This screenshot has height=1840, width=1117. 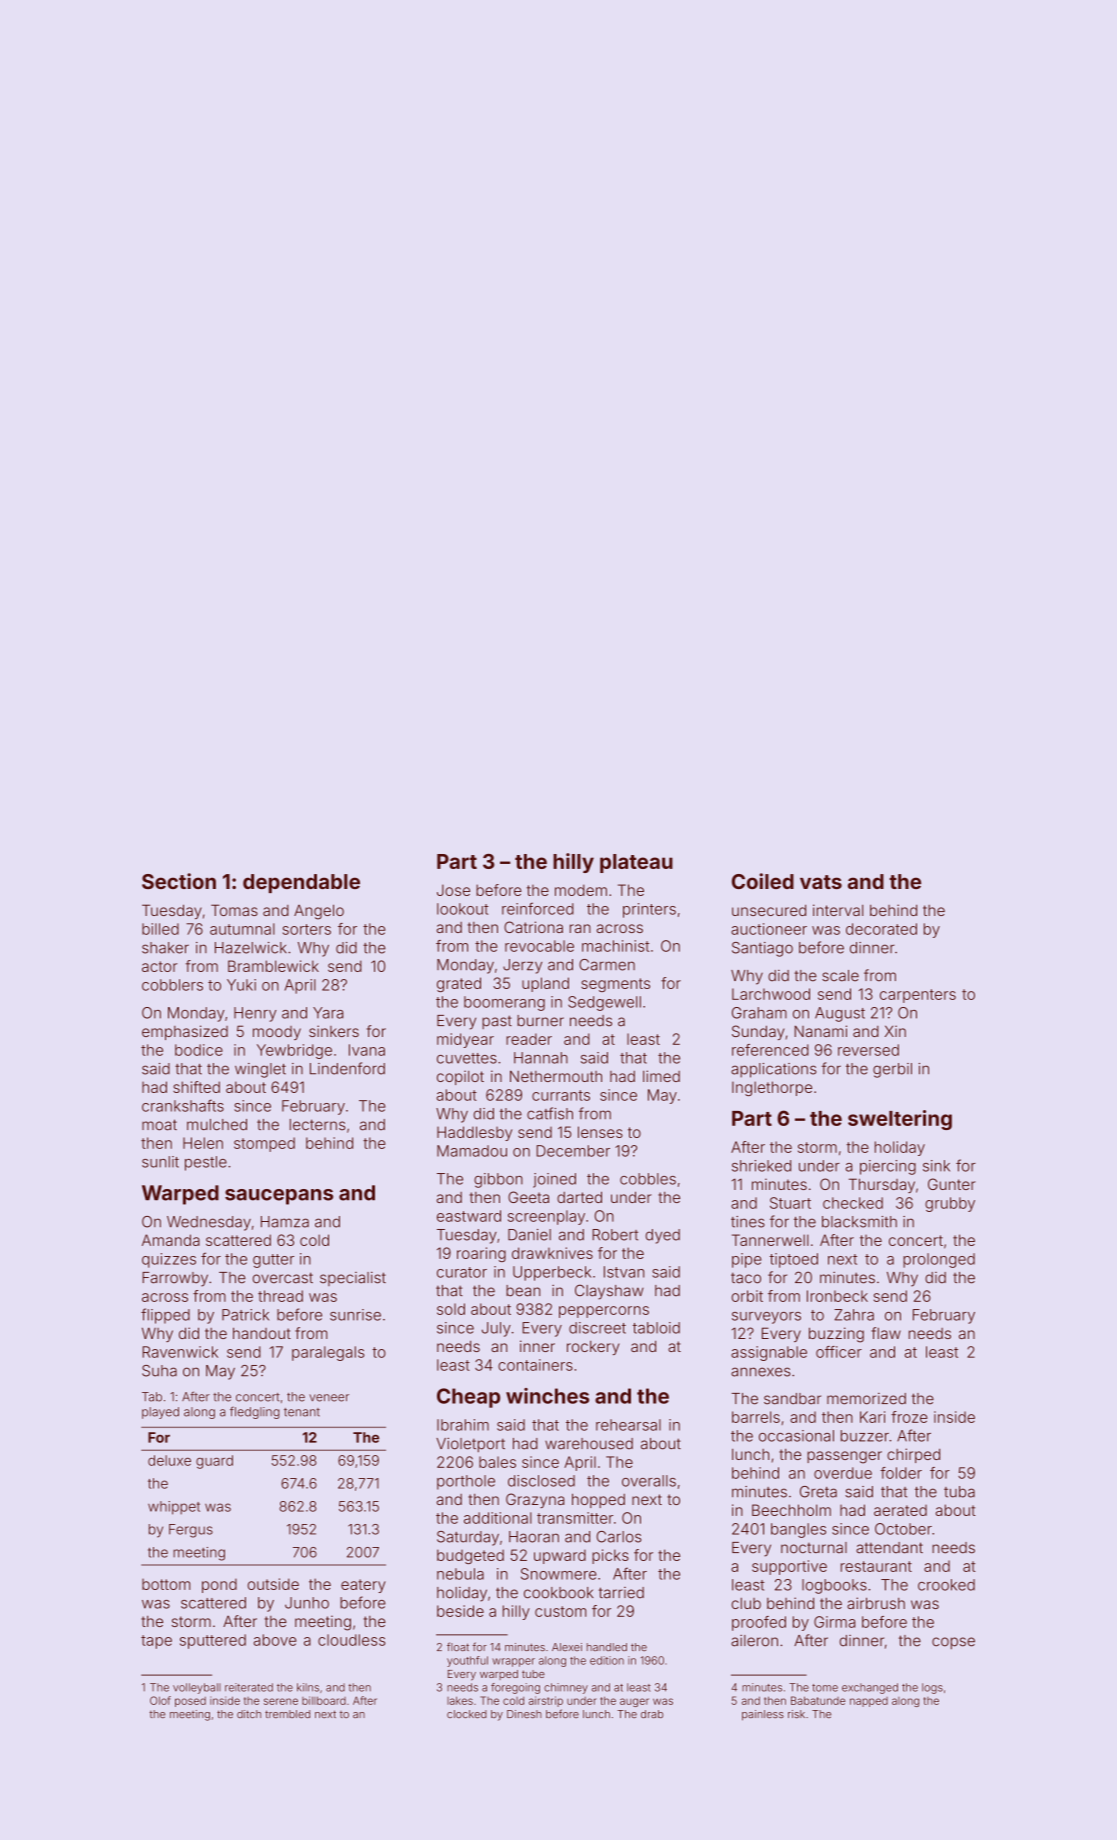 I want to click on risk, so click(x=796, y=1714).
